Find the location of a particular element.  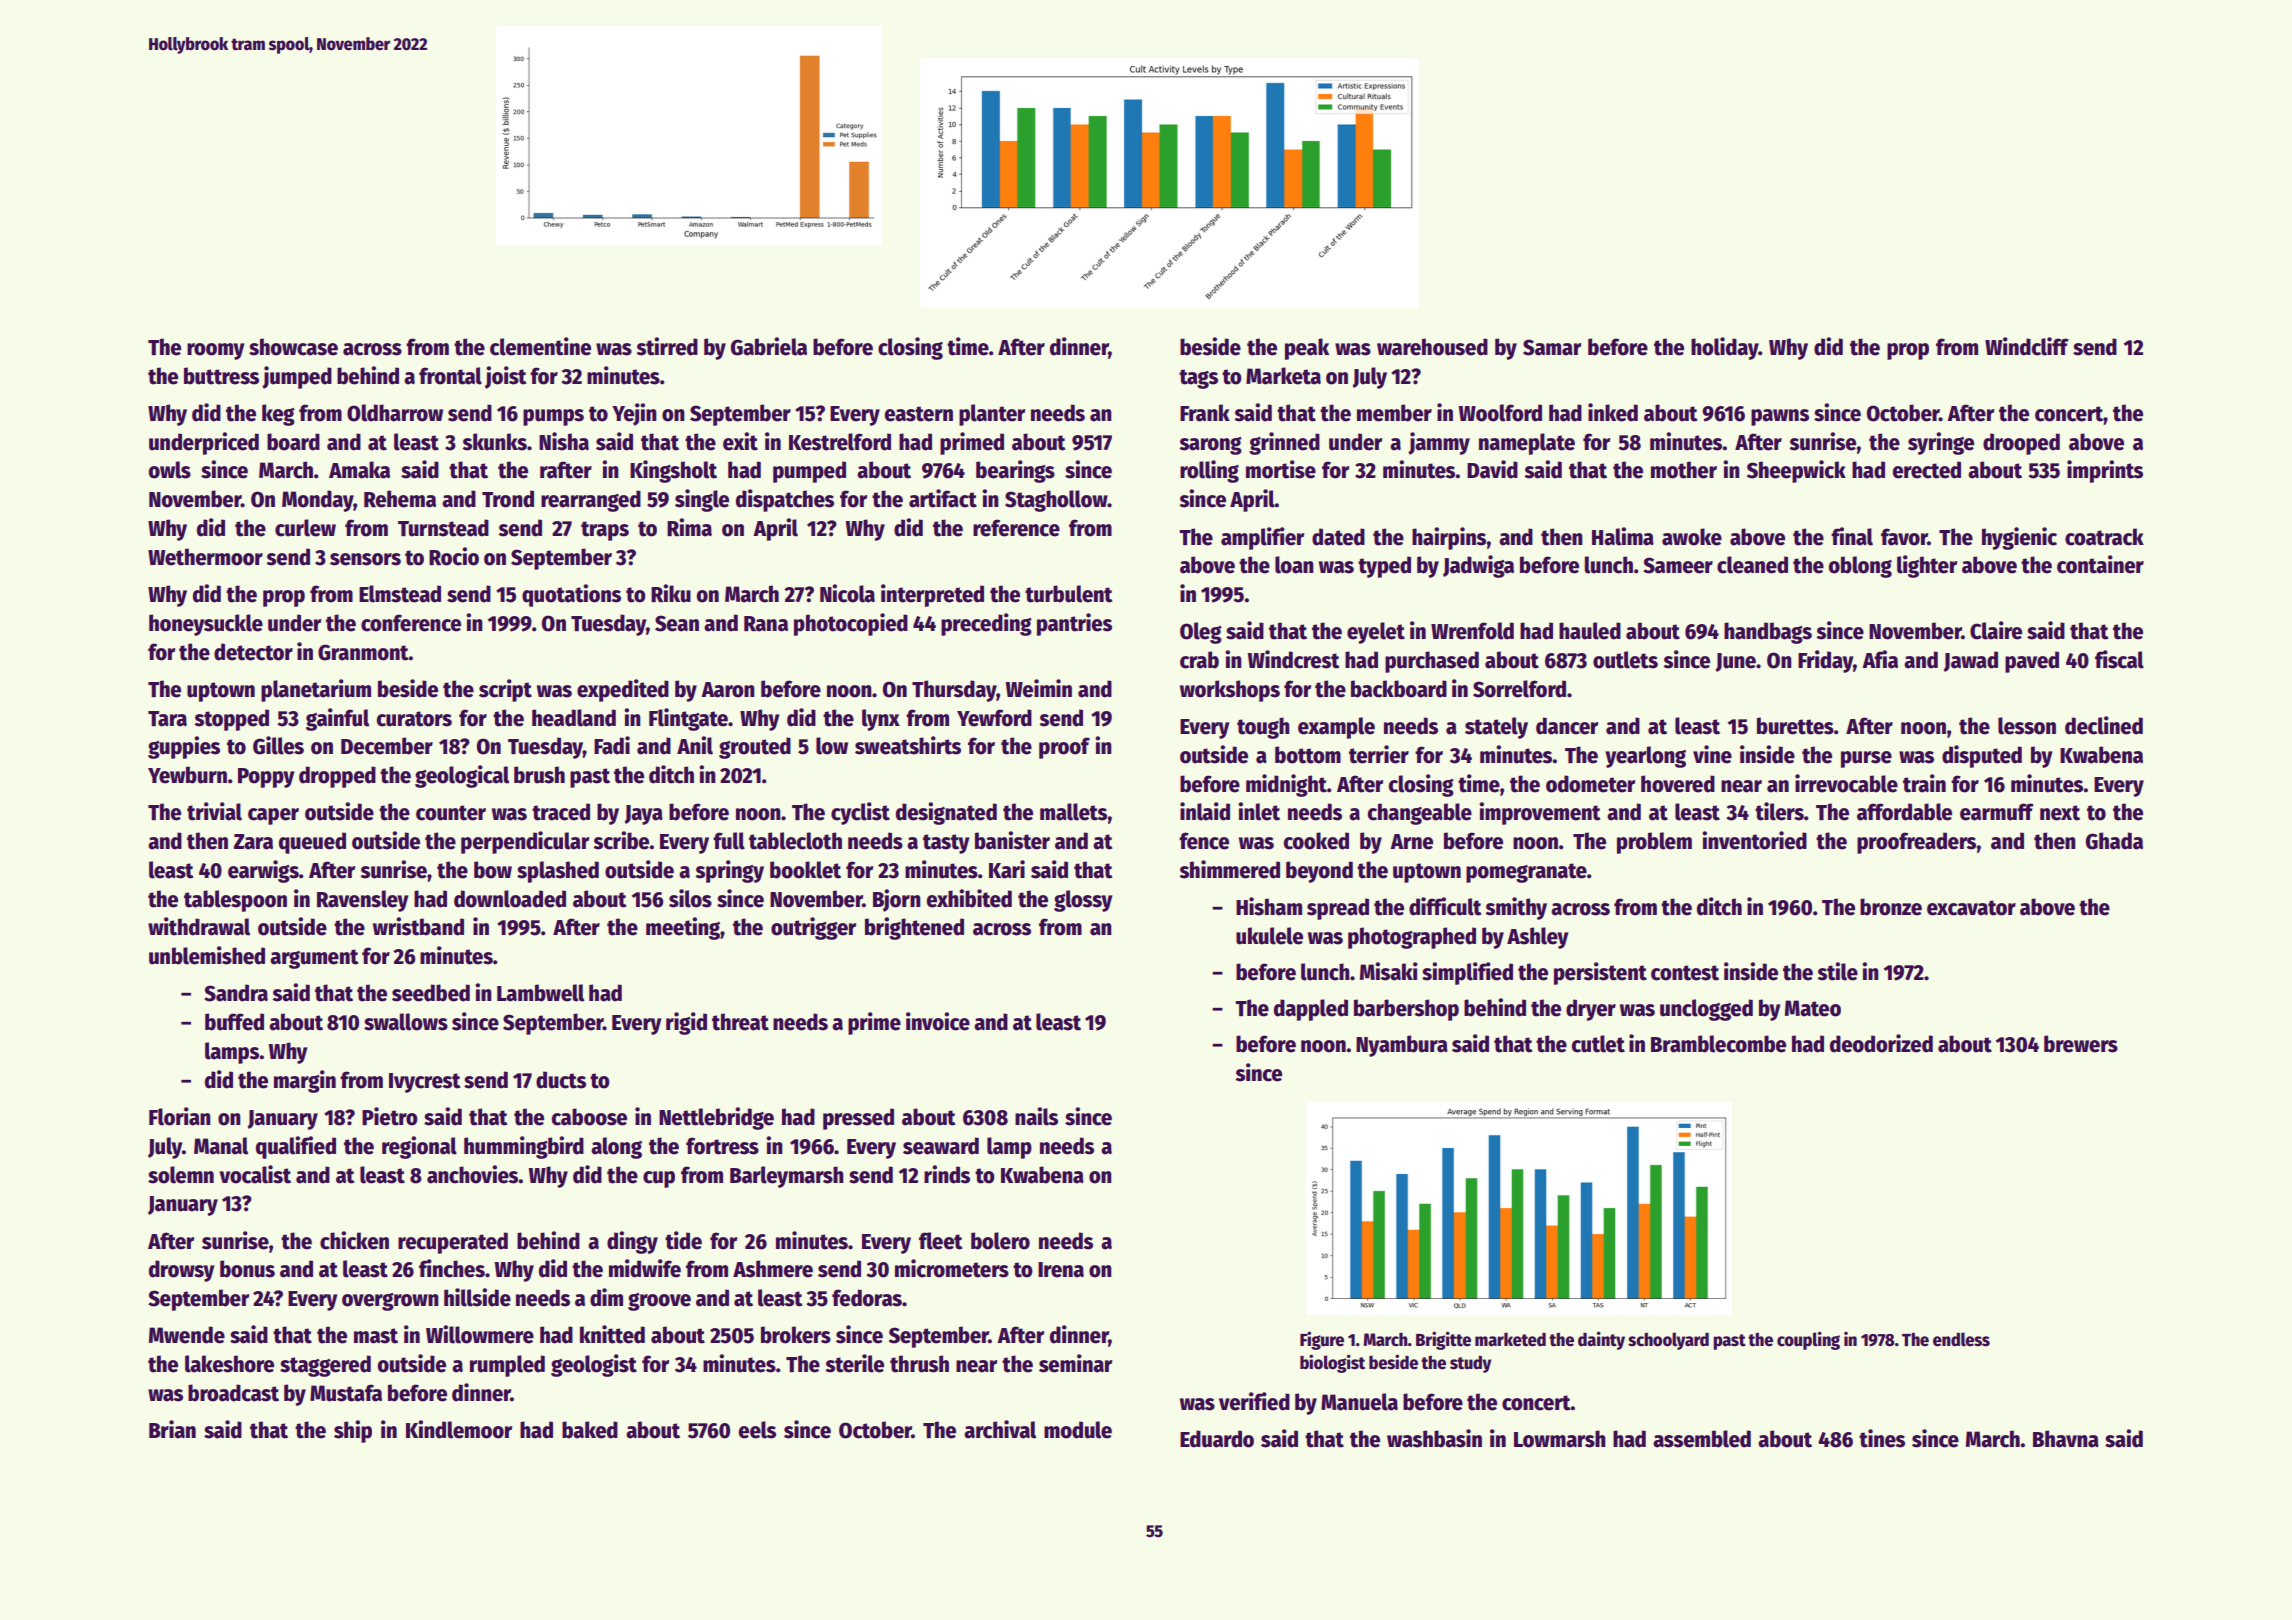

sensors is located at coordinates (365, 559).
